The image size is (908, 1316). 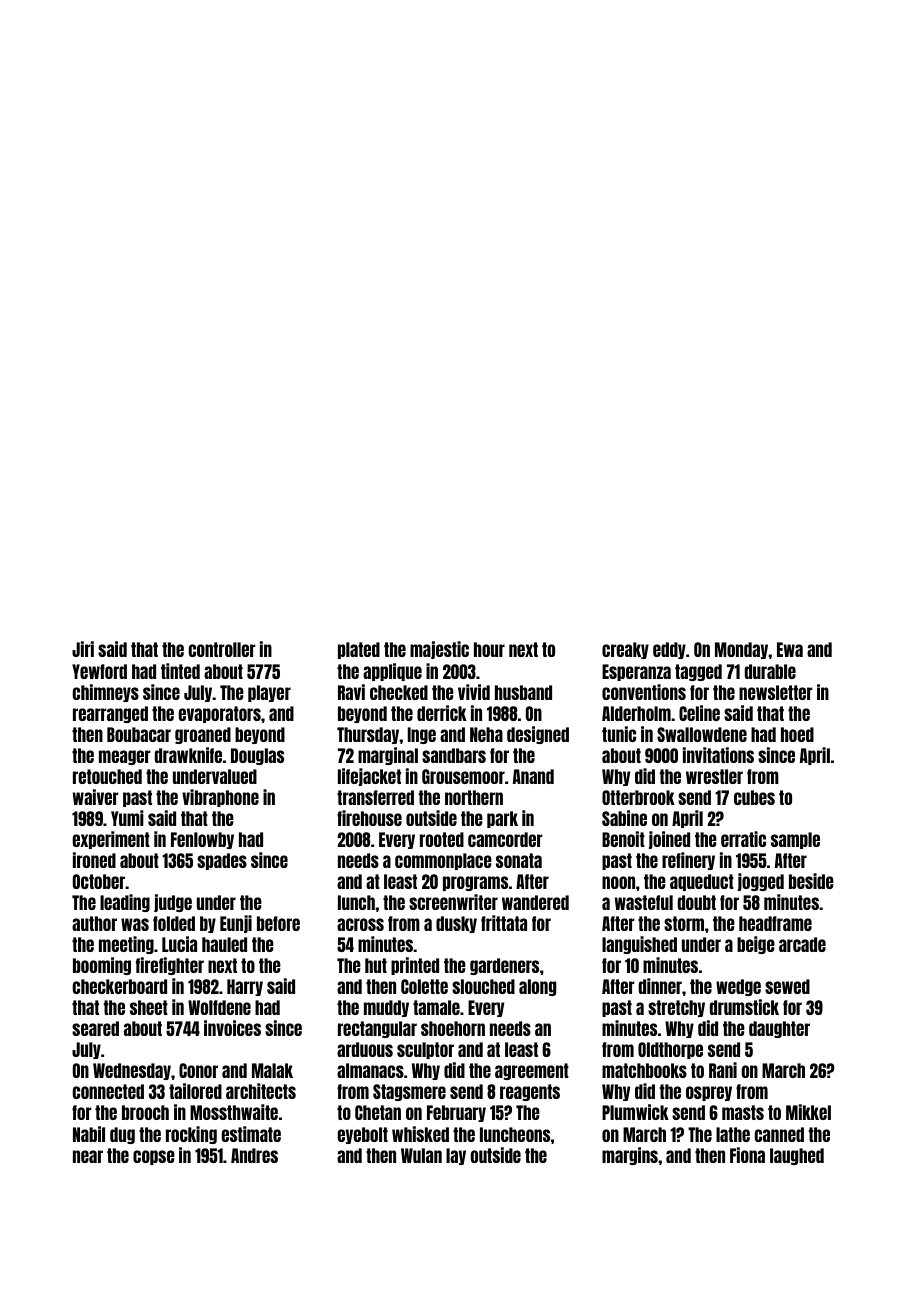 I want to click on hour, so click(x=489, y=649).
